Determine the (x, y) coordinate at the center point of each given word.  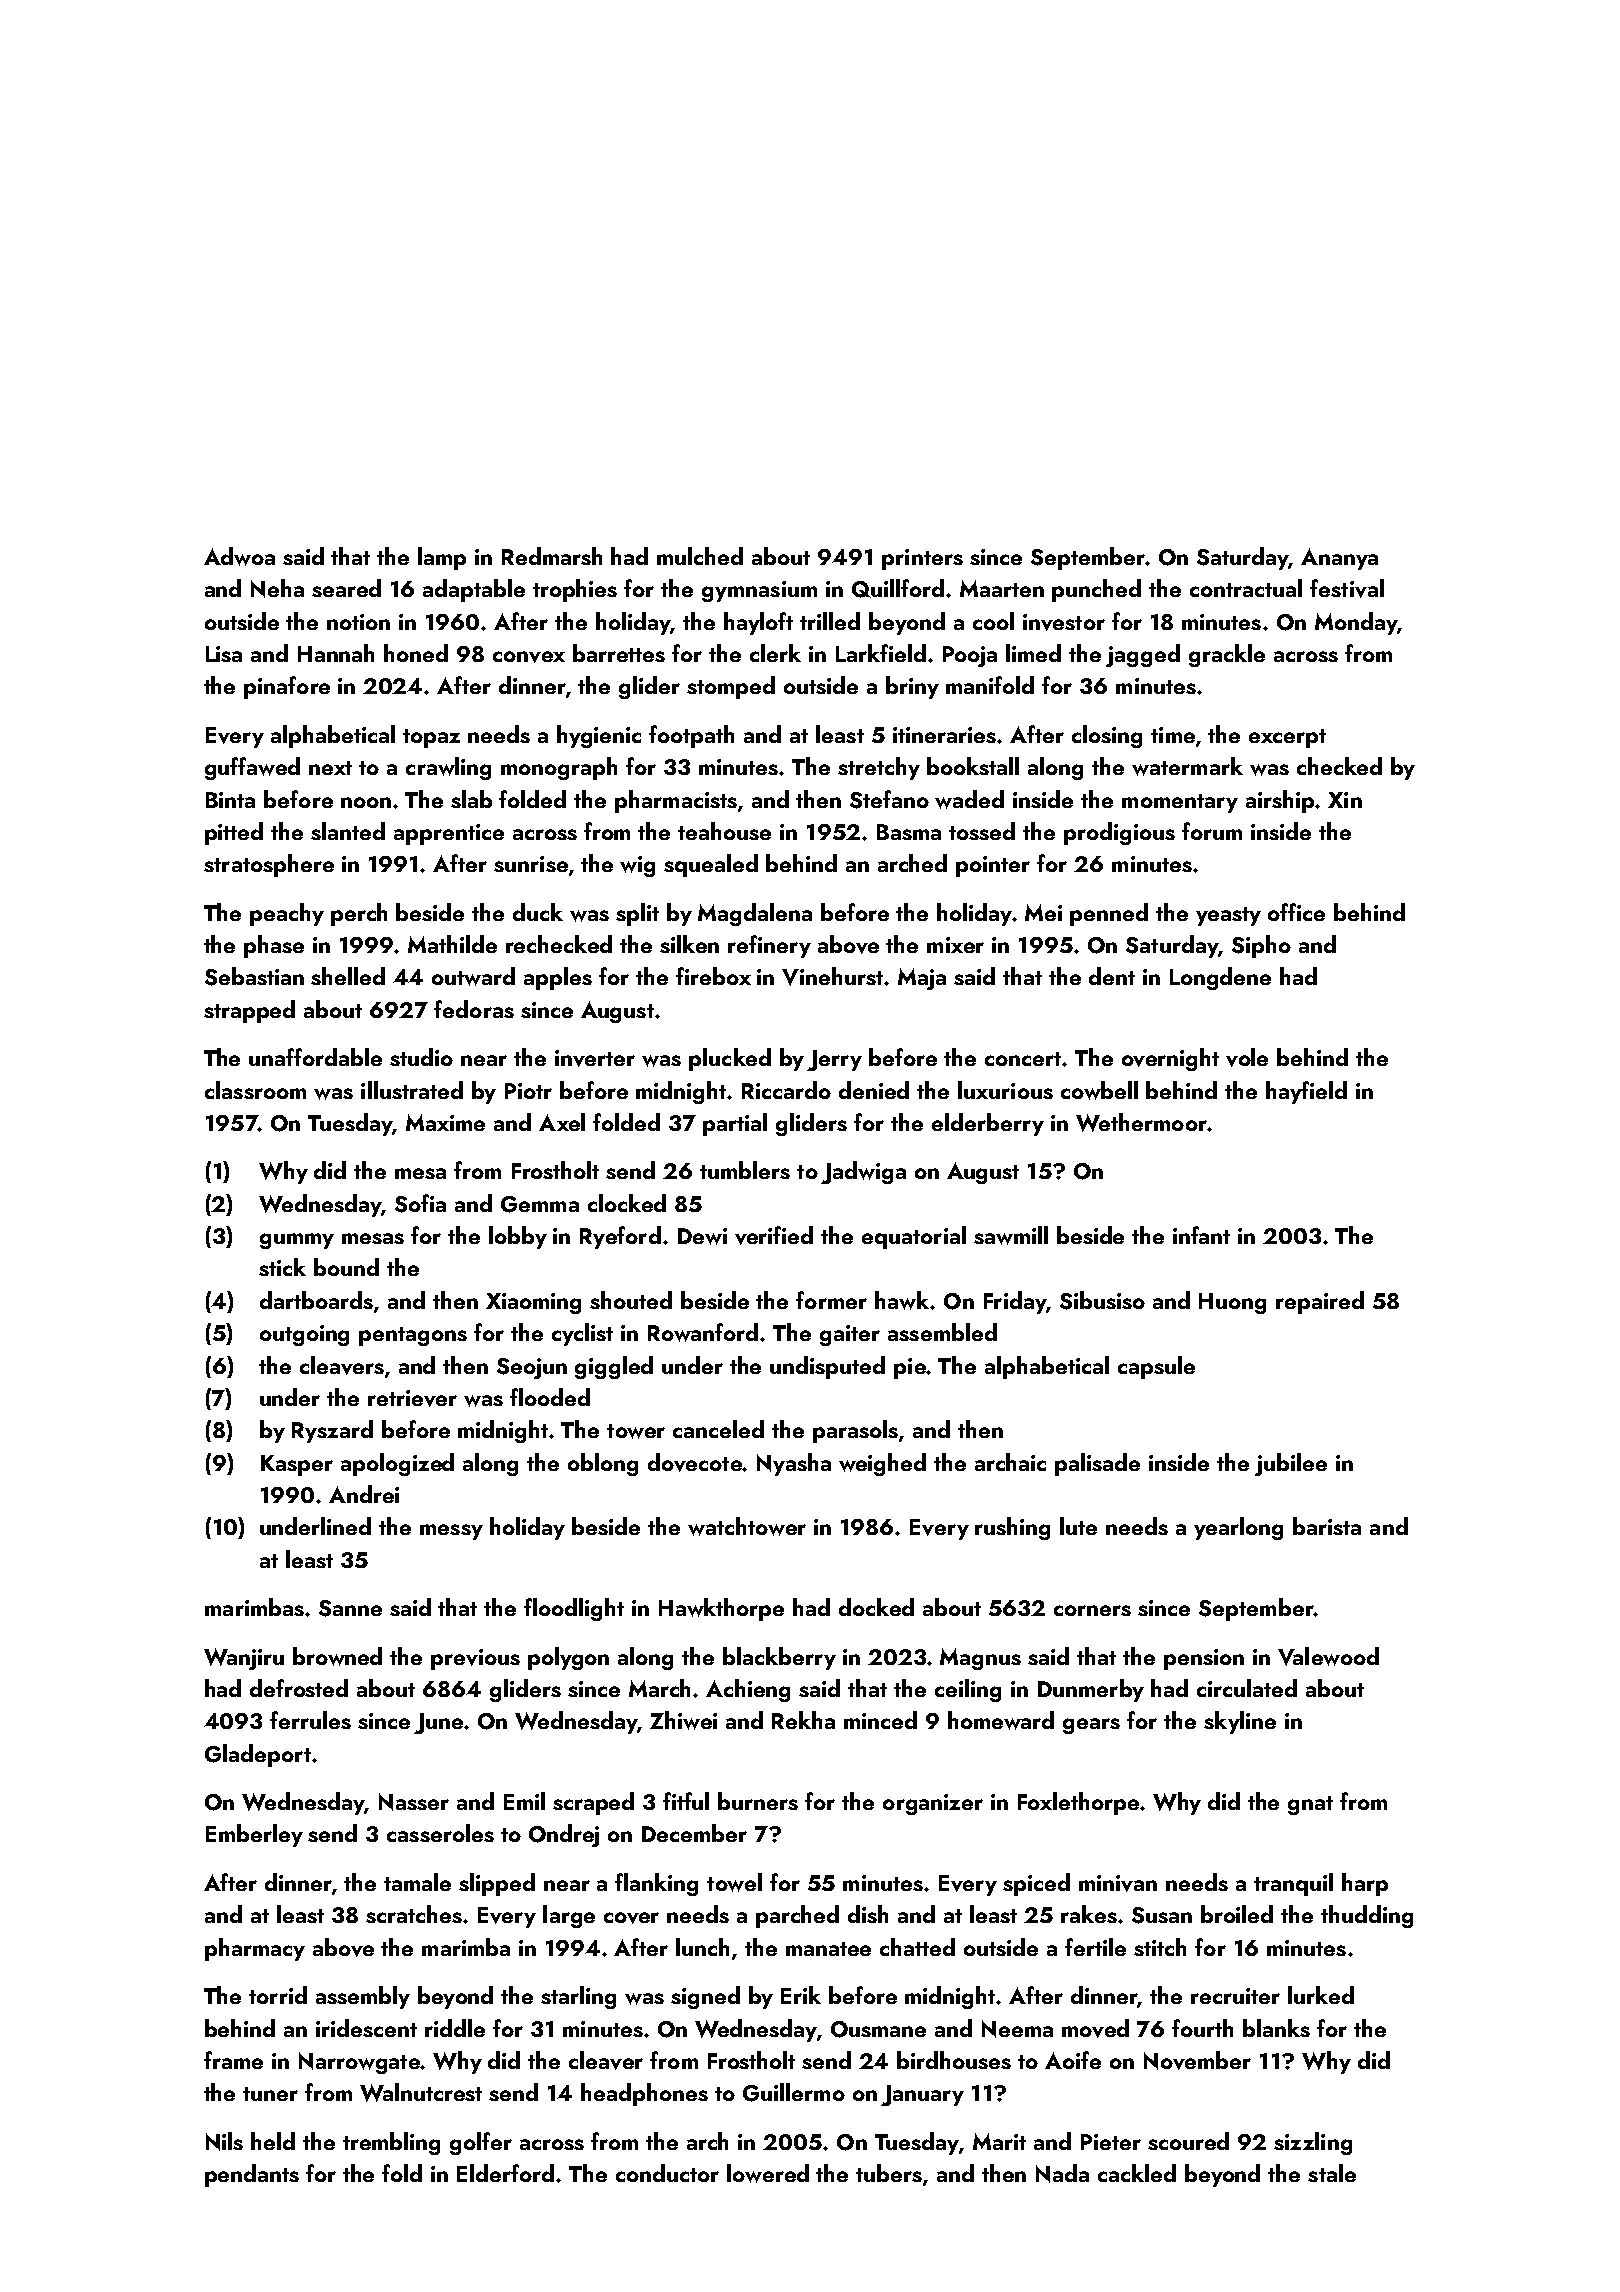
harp (1365, 1884)
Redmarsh (552, 556)
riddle (455, 2028)
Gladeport (258, 1755)
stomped (731, 687)
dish (868, 1914)
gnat (1310, 1805)
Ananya (1339, 559)
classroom (255, 1090)
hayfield (1306, 1092)
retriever (412, 1398)
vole (1247, 1057)
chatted (917, 1947)
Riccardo (786, 1090)
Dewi (702, 1236)
